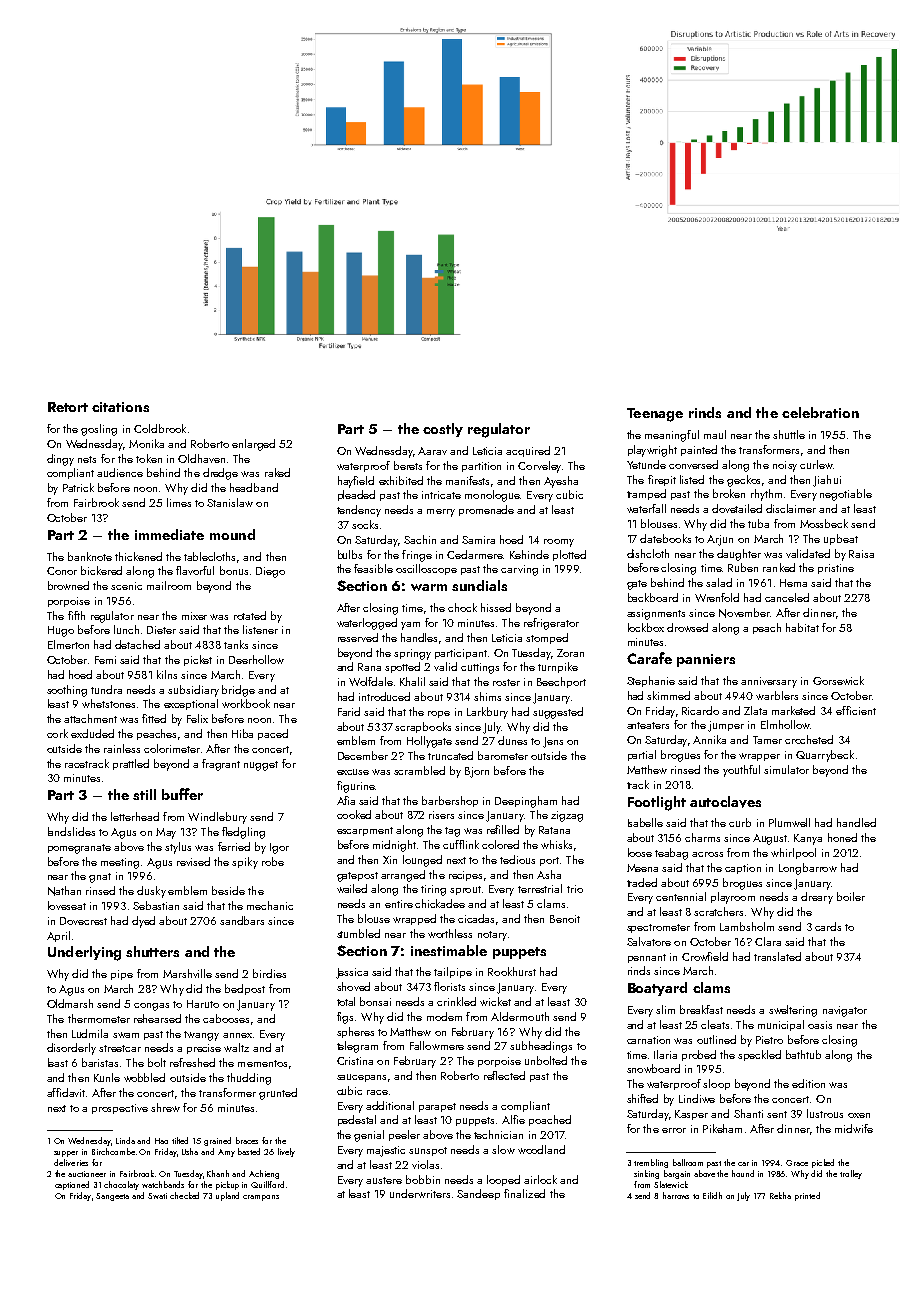 The width and height of the document is (924, 1308). What do you see at coordinates (747, 926) in the document?
I see `Lambsholm` at bounding box center [747, 926].
